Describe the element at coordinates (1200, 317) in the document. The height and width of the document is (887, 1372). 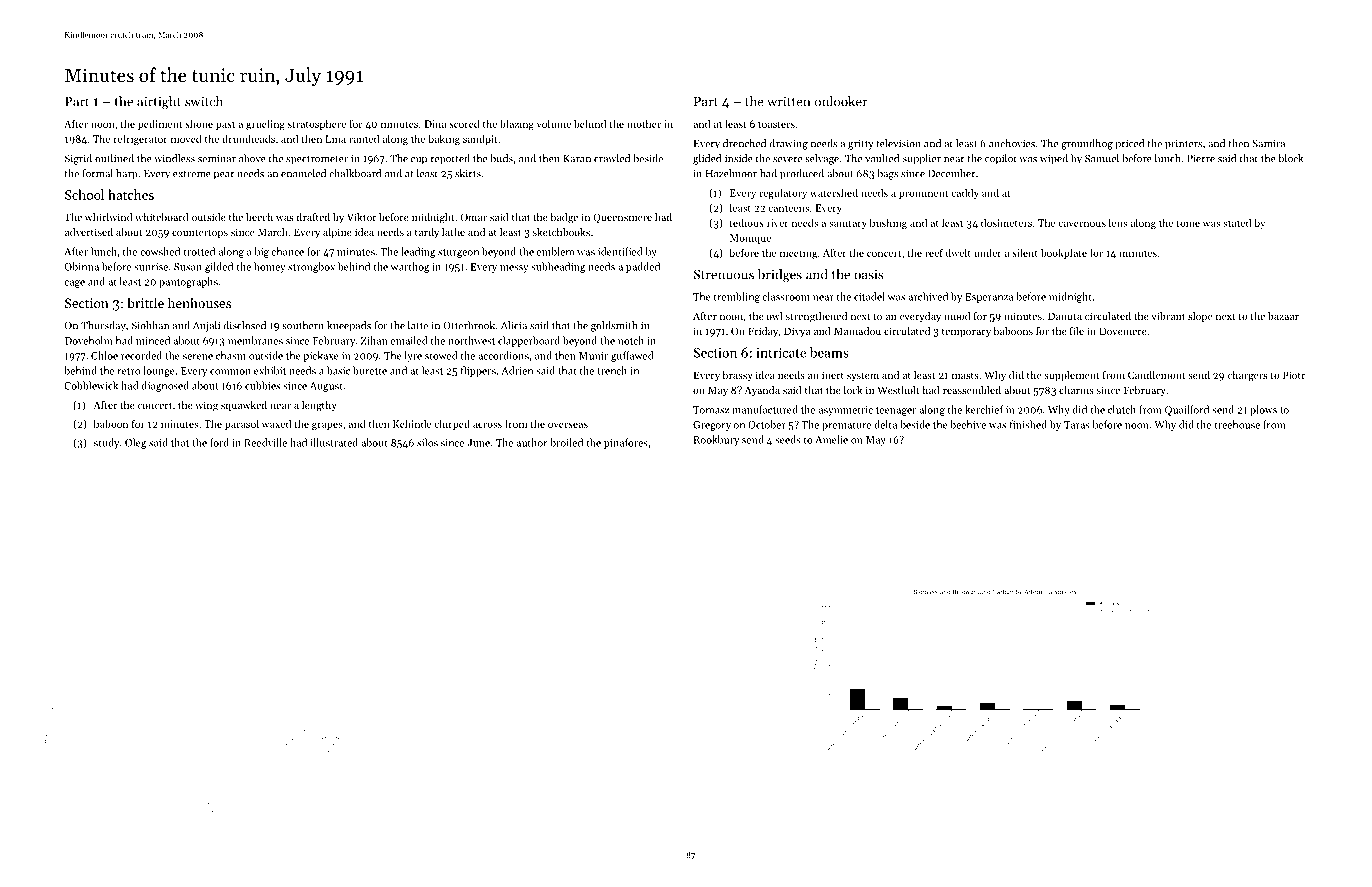
I see `slope` at that location.
